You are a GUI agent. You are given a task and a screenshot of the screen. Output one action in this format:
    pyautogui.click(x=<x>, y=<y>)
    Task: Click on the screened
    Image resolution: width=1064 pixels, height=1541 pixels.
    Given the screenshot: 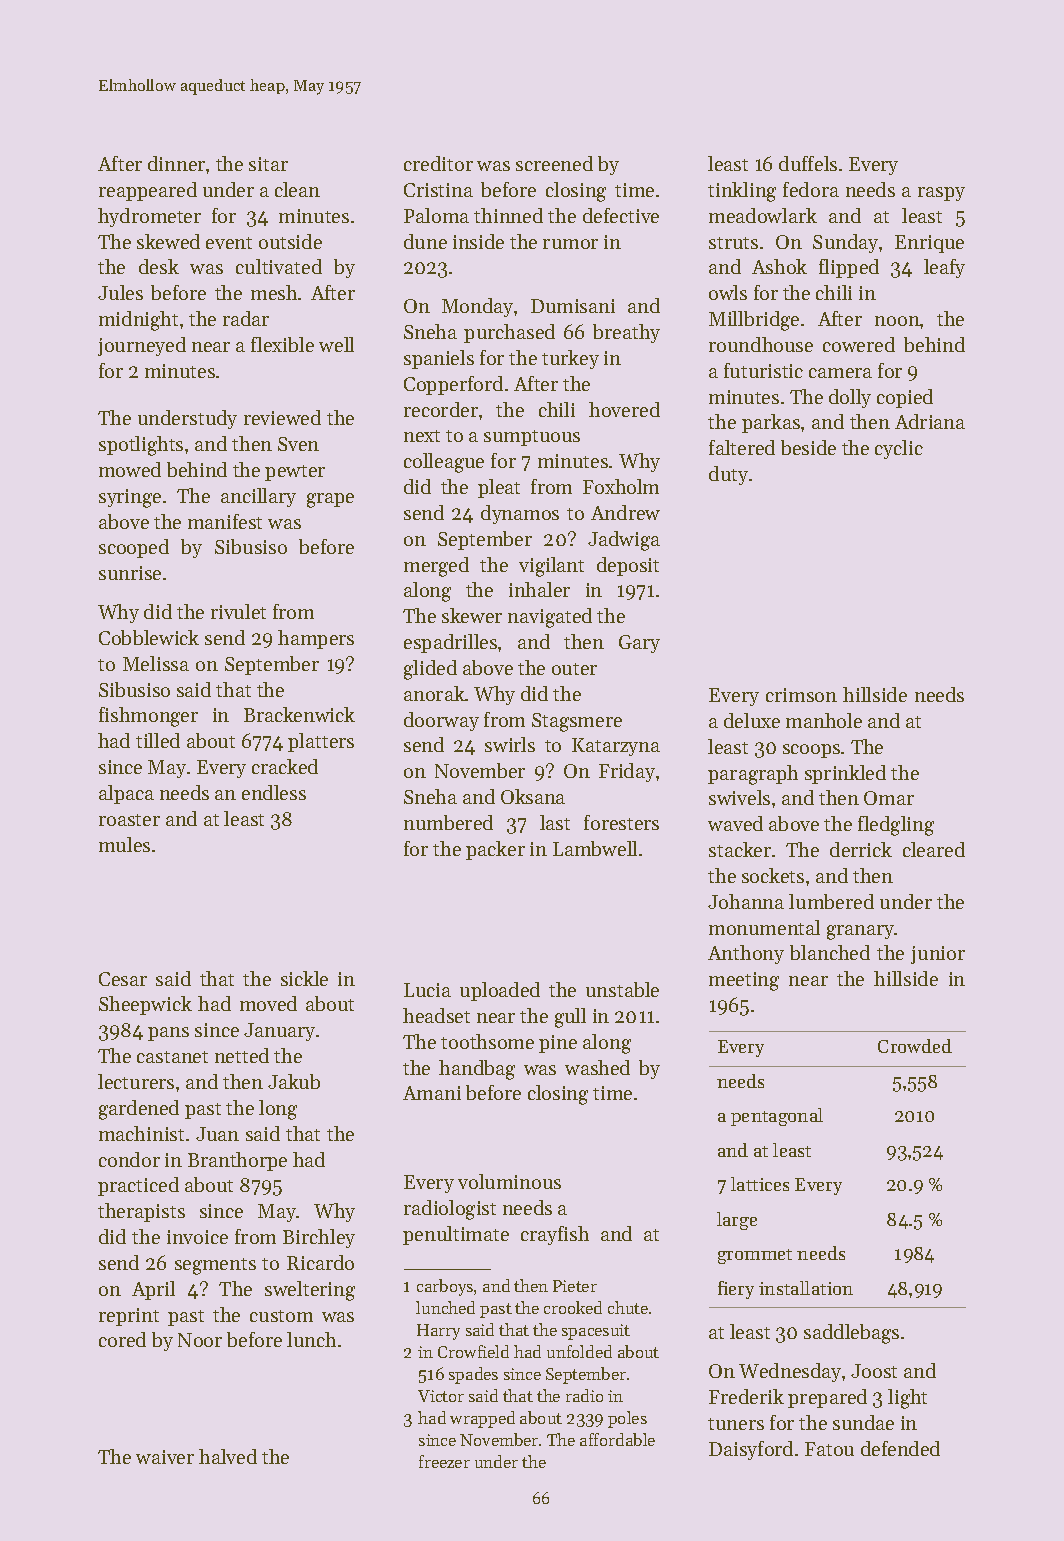 What is the action you would take?
    pyautogui.click(x=554, y=163)
